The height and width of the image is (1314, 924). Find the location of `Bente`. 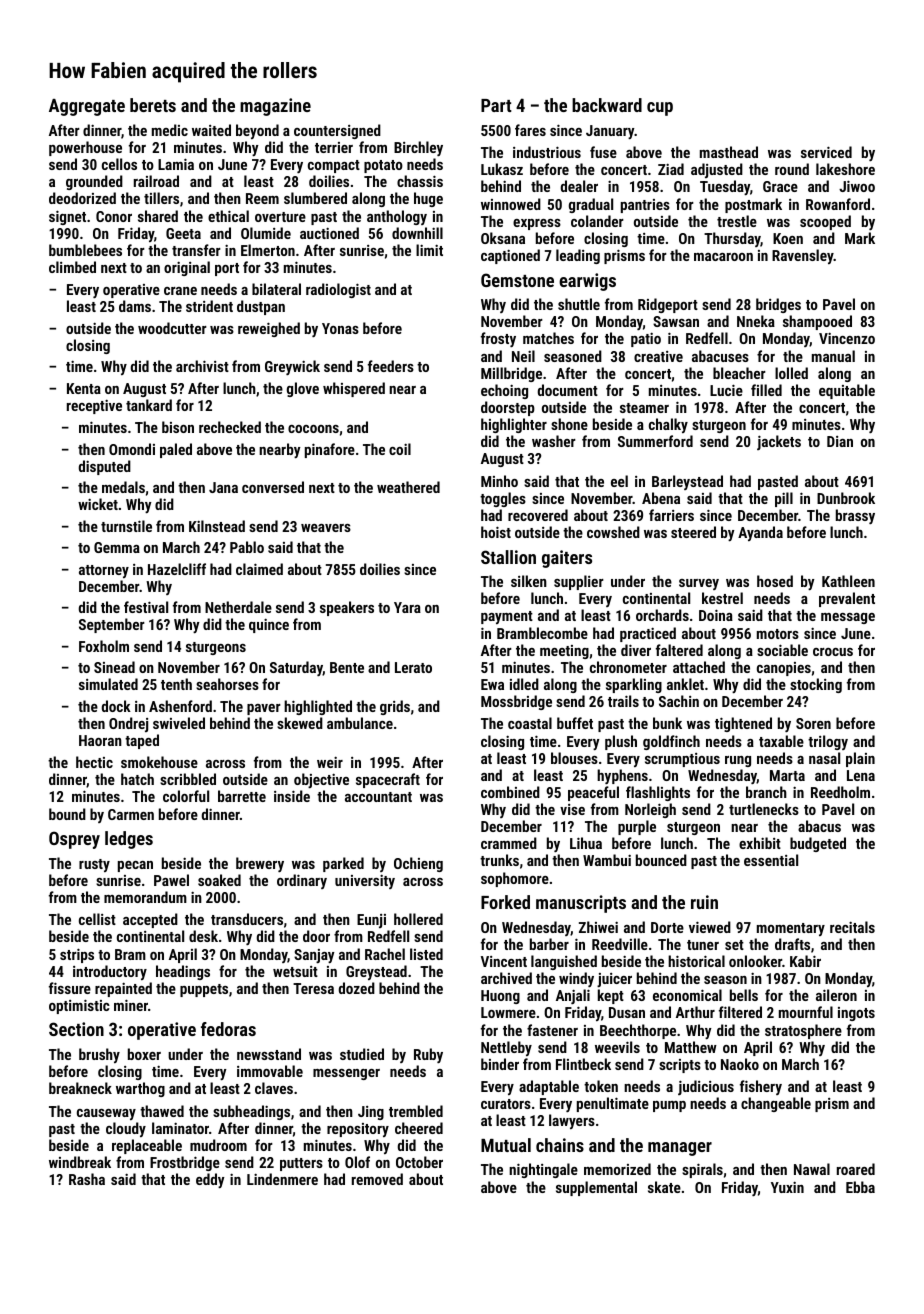

Bente is located at coordinates (347, 667).
